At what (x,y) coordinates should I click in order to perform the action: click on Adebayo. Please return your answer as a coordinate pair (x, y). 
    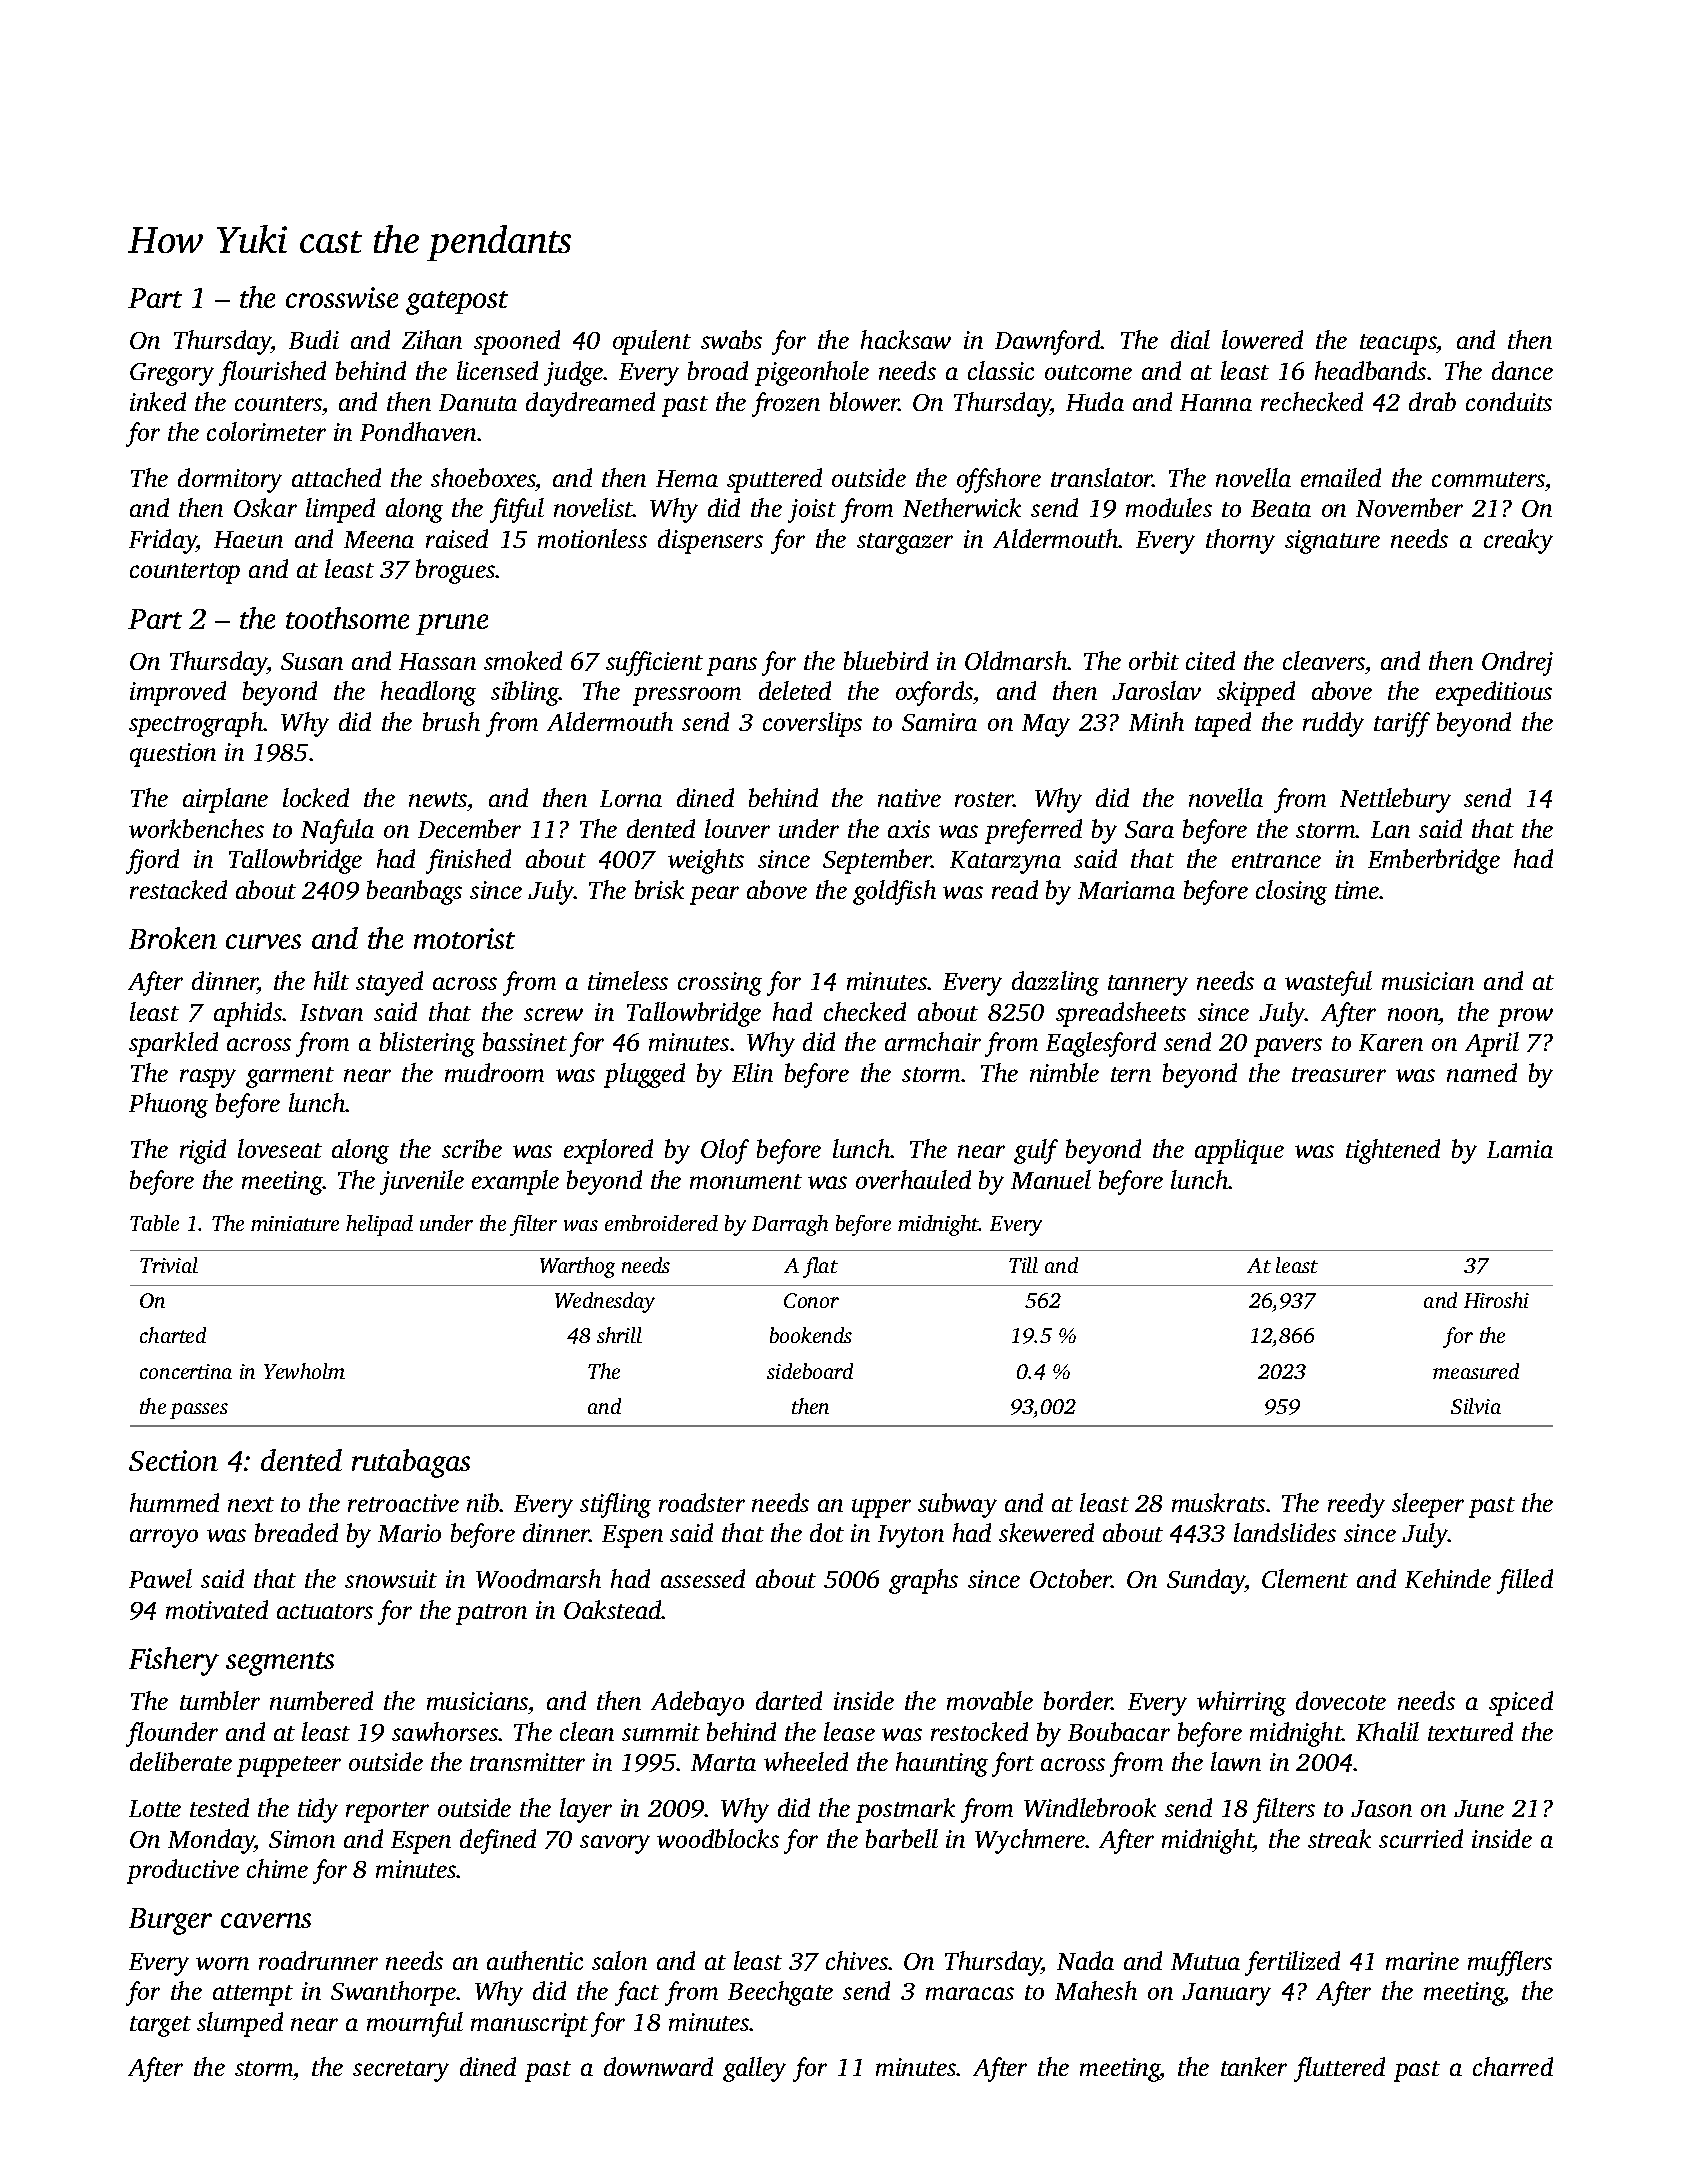
    Looking at the image, I should click on (697, 1703).
